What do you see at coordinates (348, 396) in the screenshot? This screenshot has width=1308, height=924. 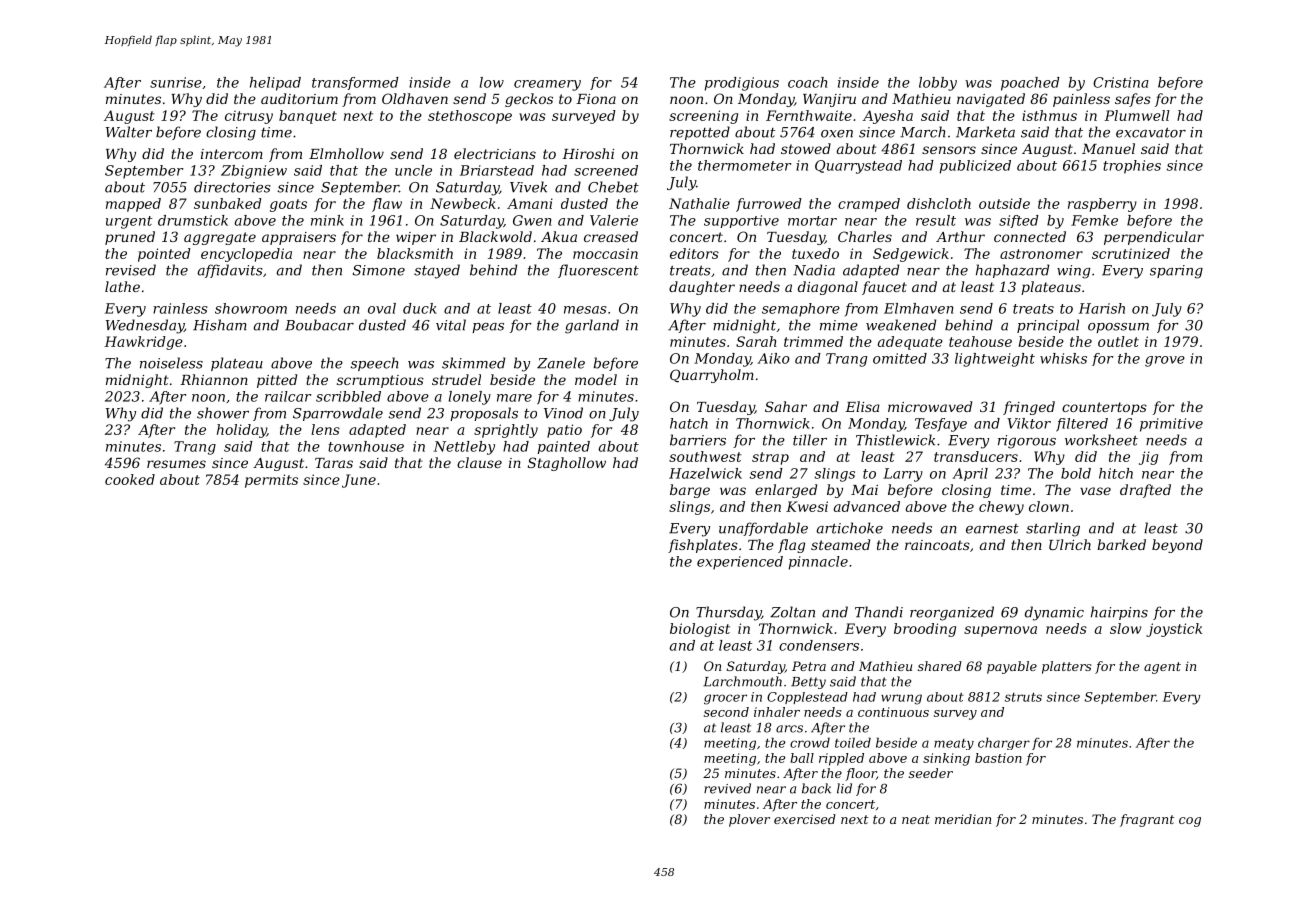 I see `scribbled` at bounding box center [348, 396].
